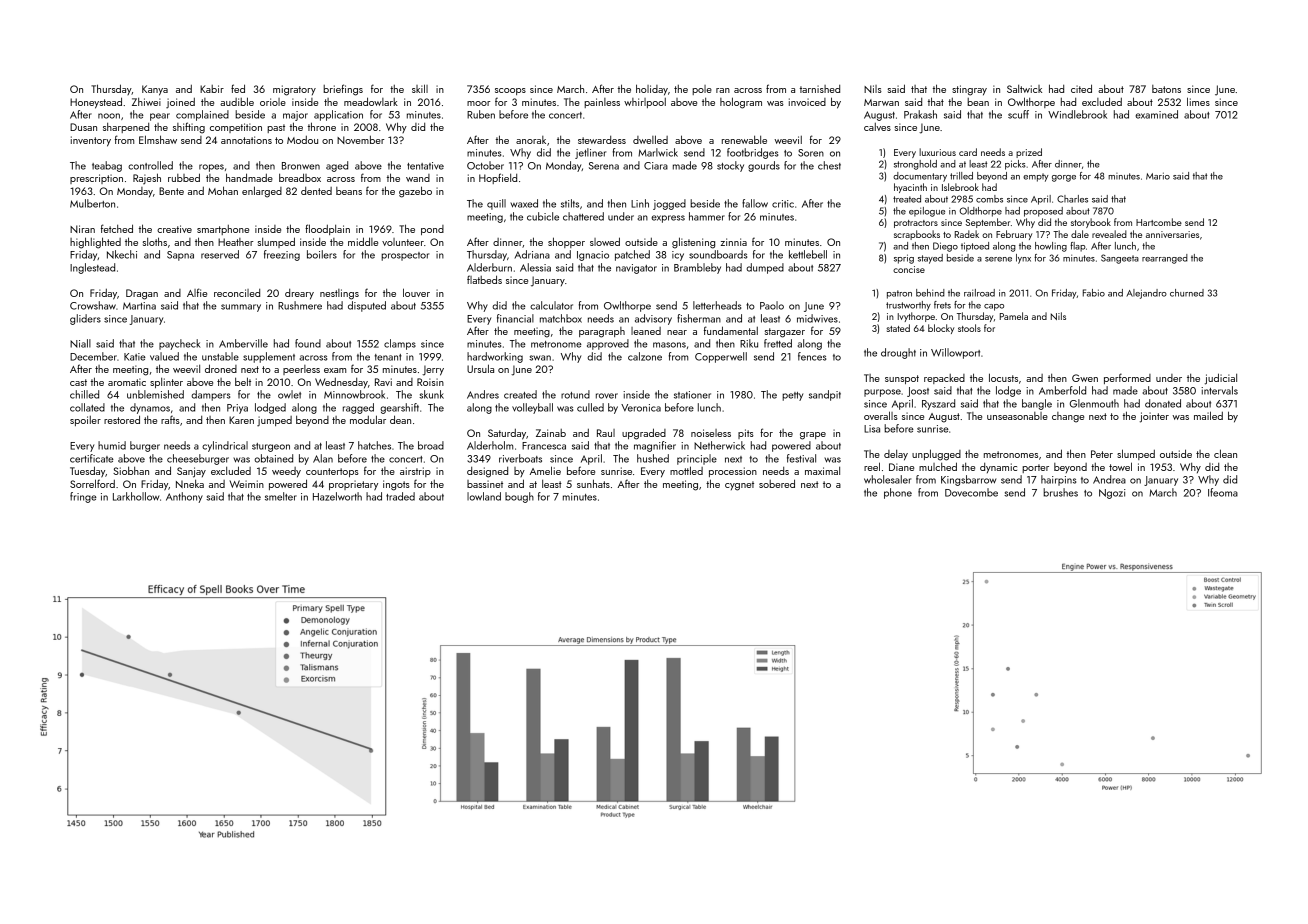 Image resolution: width=1308 pixels, height=924 pixels. What do you see at coordinates (551, 305) in the image?
I see `calculator` at bounding box center [551, 305].
